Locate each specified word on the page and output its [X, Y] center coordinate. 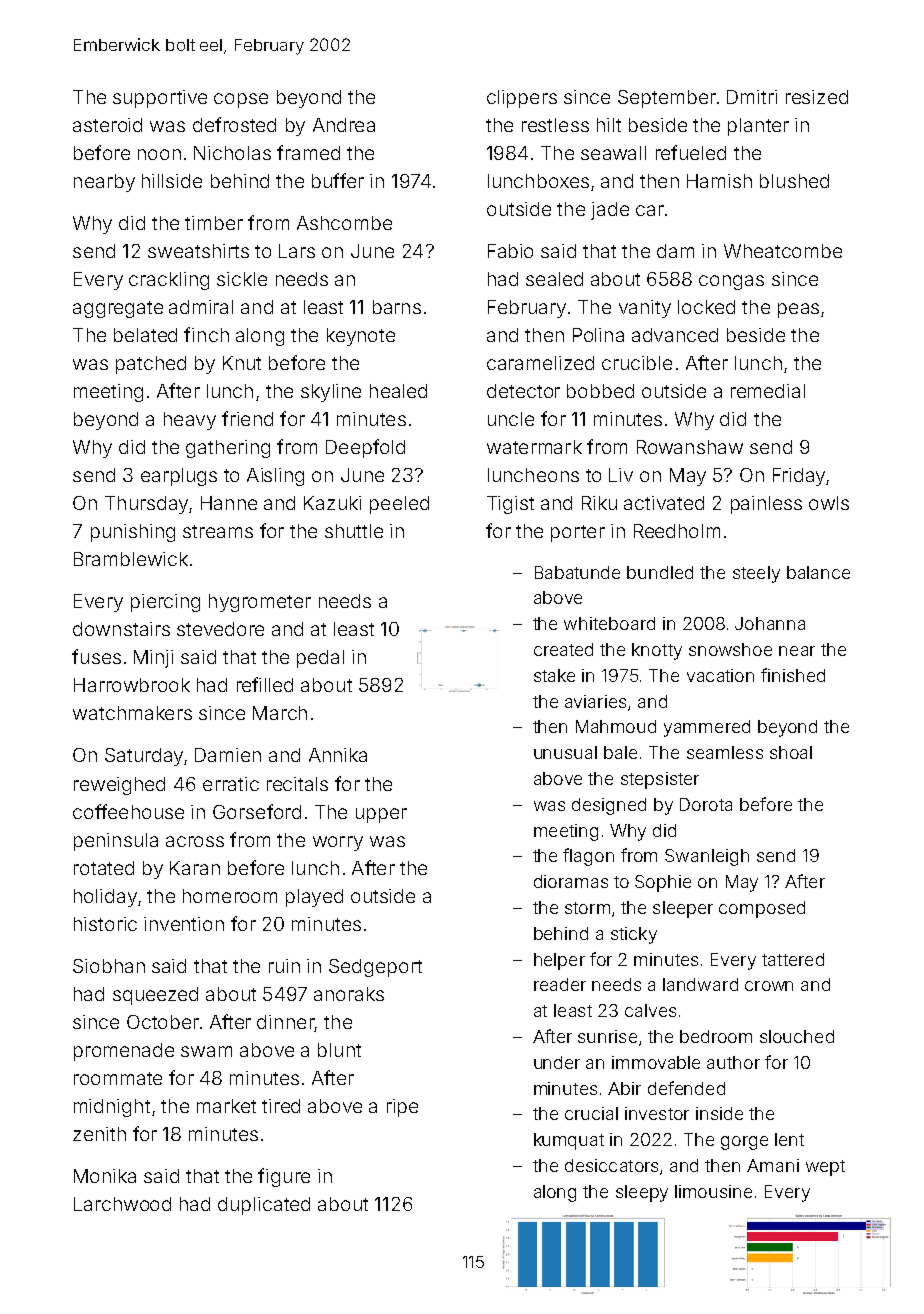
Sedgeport [375, 968]
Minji [153, 659]
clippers [522, 99]
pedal [320, 659]
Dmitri [752, 97]
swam [206, 1051]
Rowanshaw [690, 447]
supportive [160, 99]
